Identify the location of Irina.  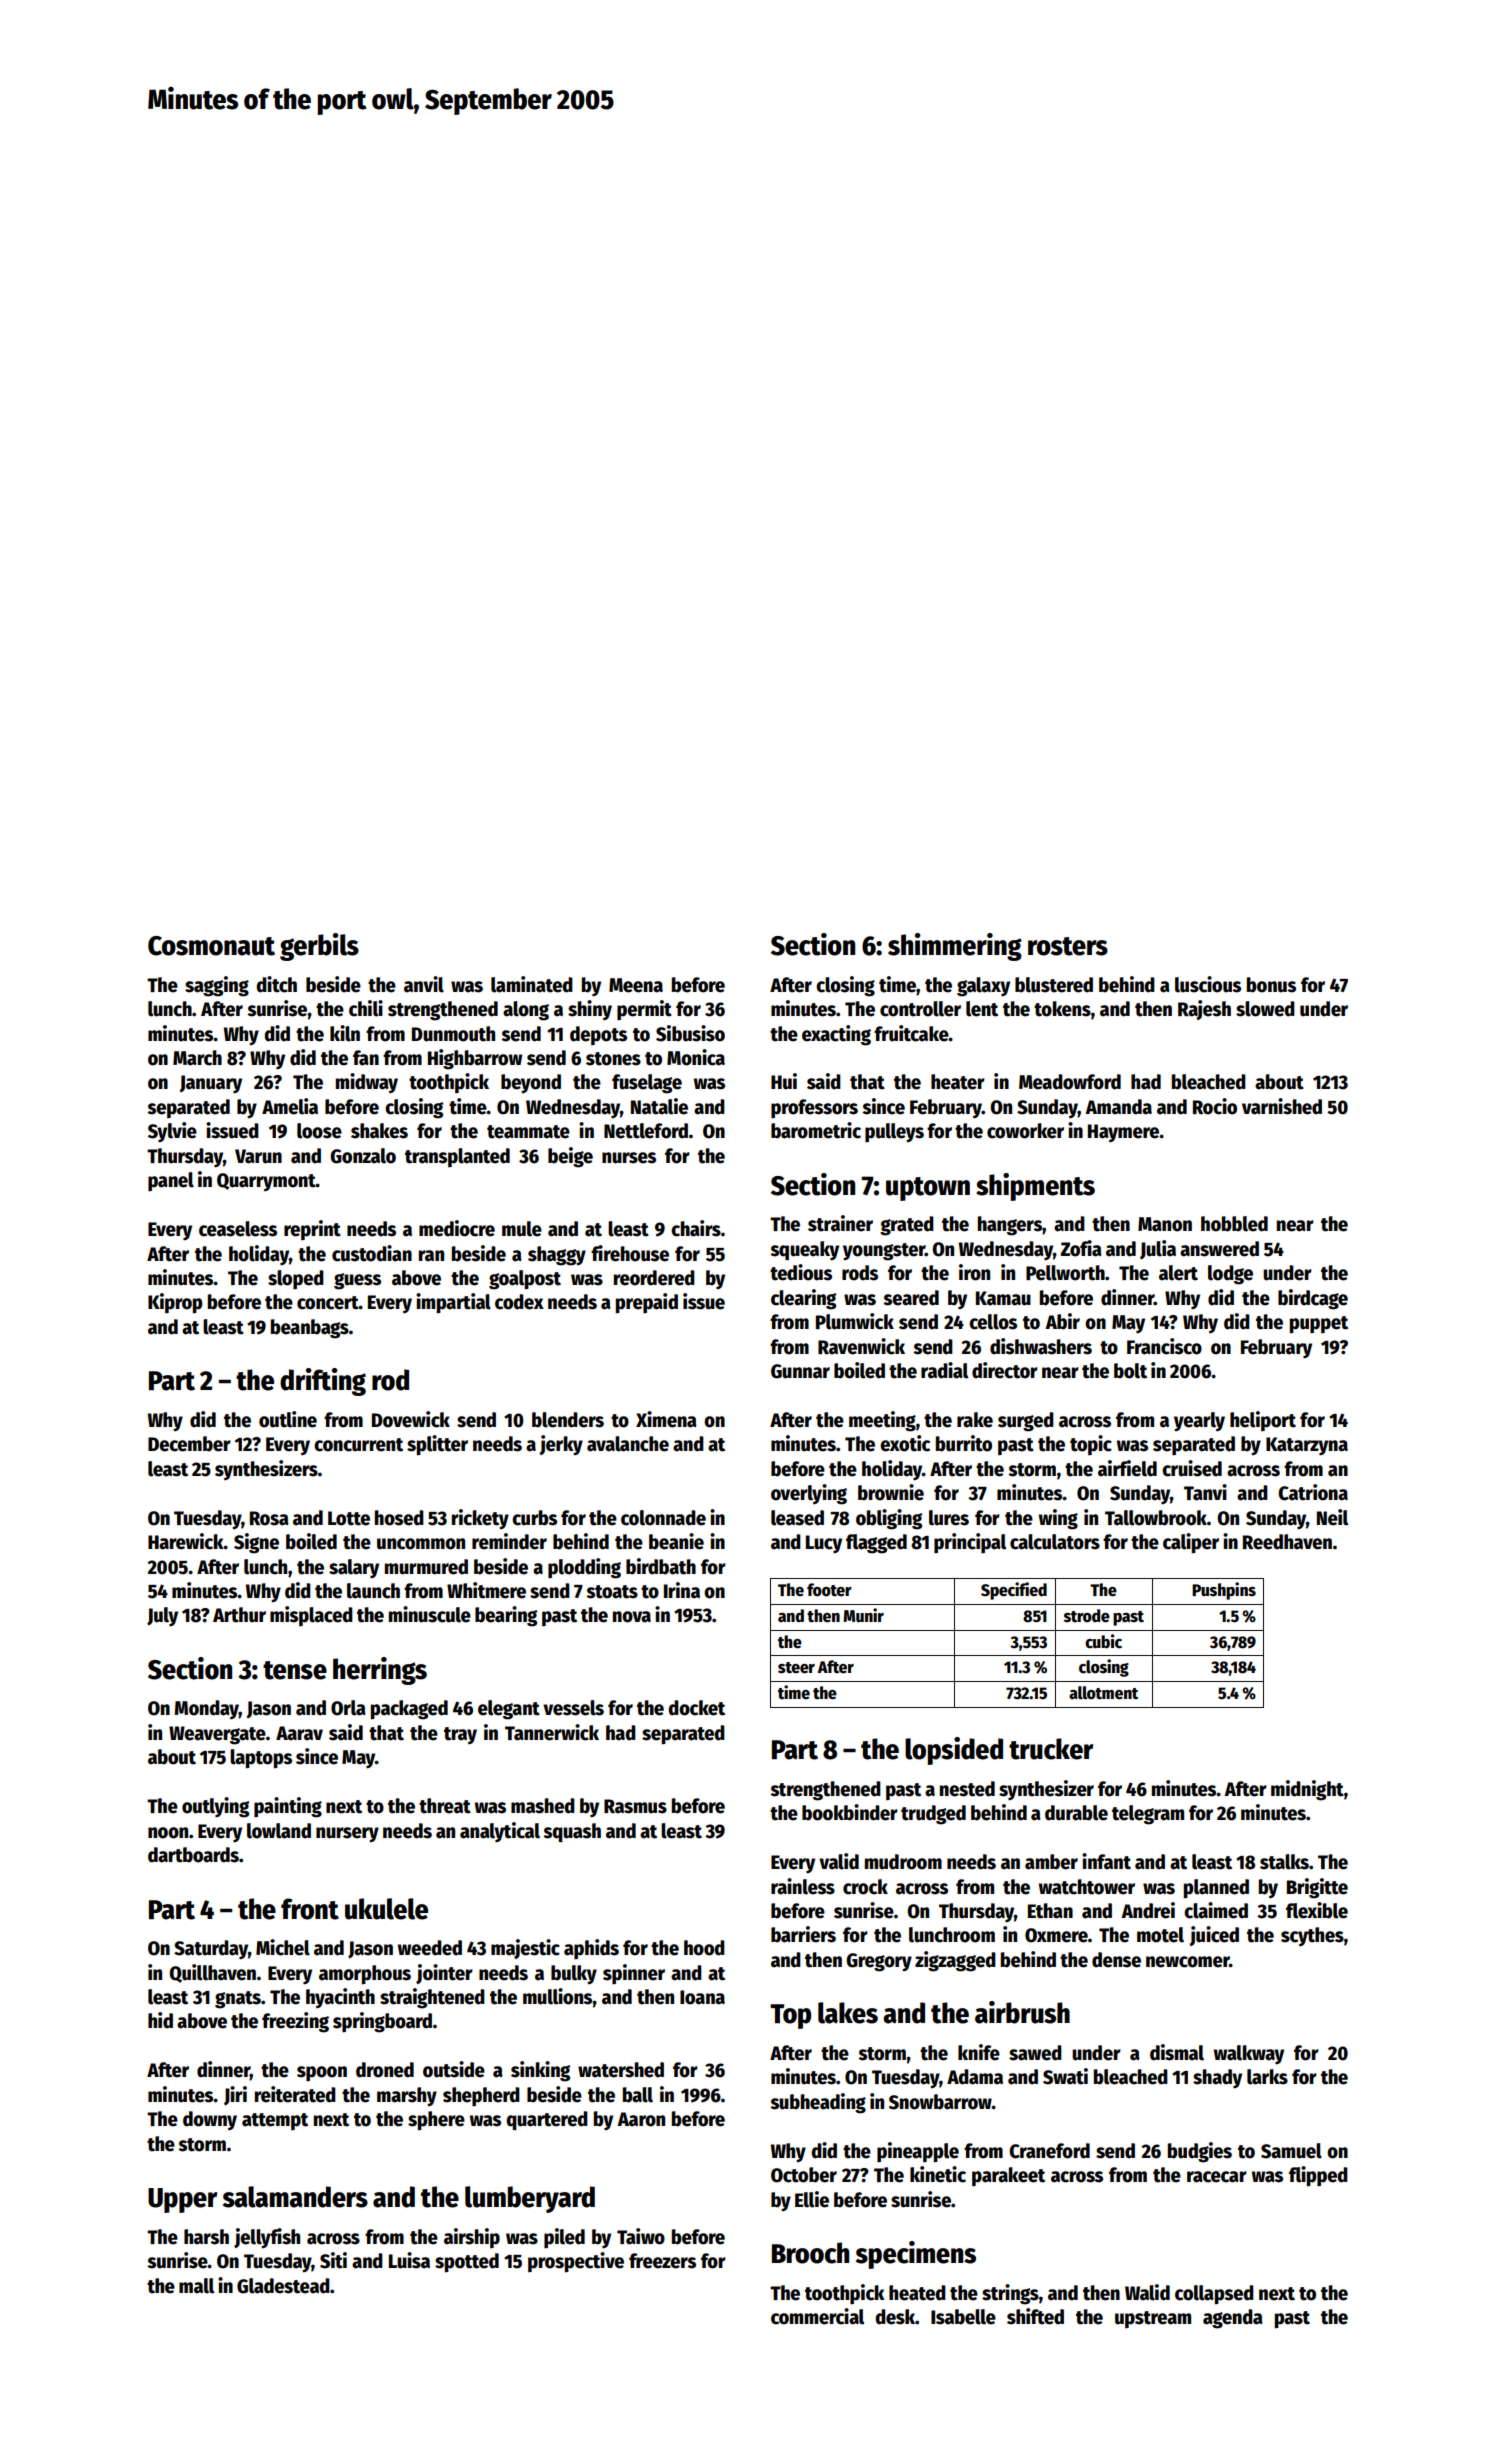
(682, 1590).
